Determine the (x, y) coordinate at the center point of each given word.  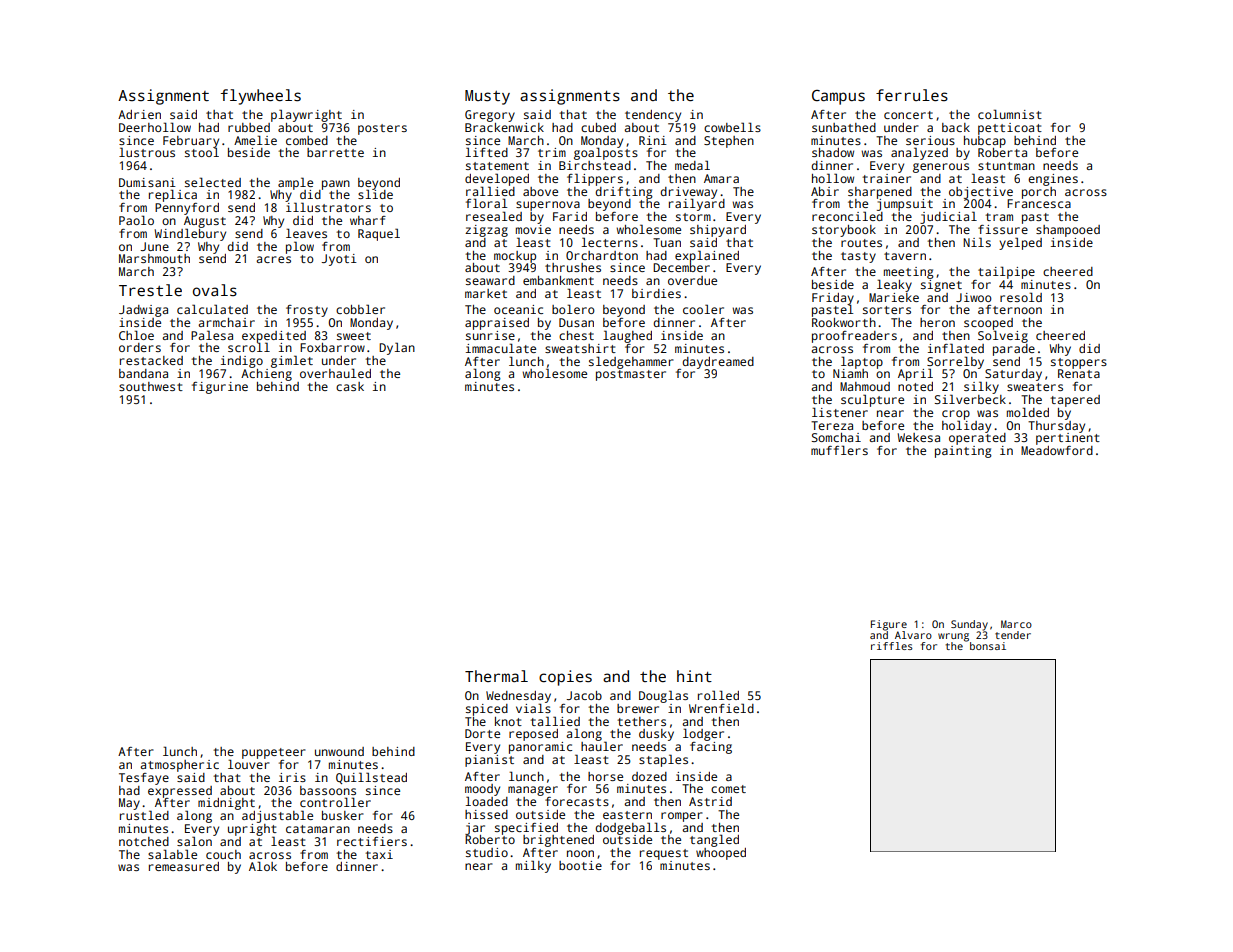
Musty (487, 97)
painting (963, 452)
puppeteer (274, 753)
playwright (306, 115)
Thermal (496, 676)
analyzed (919, 153)
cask (350, 386)
